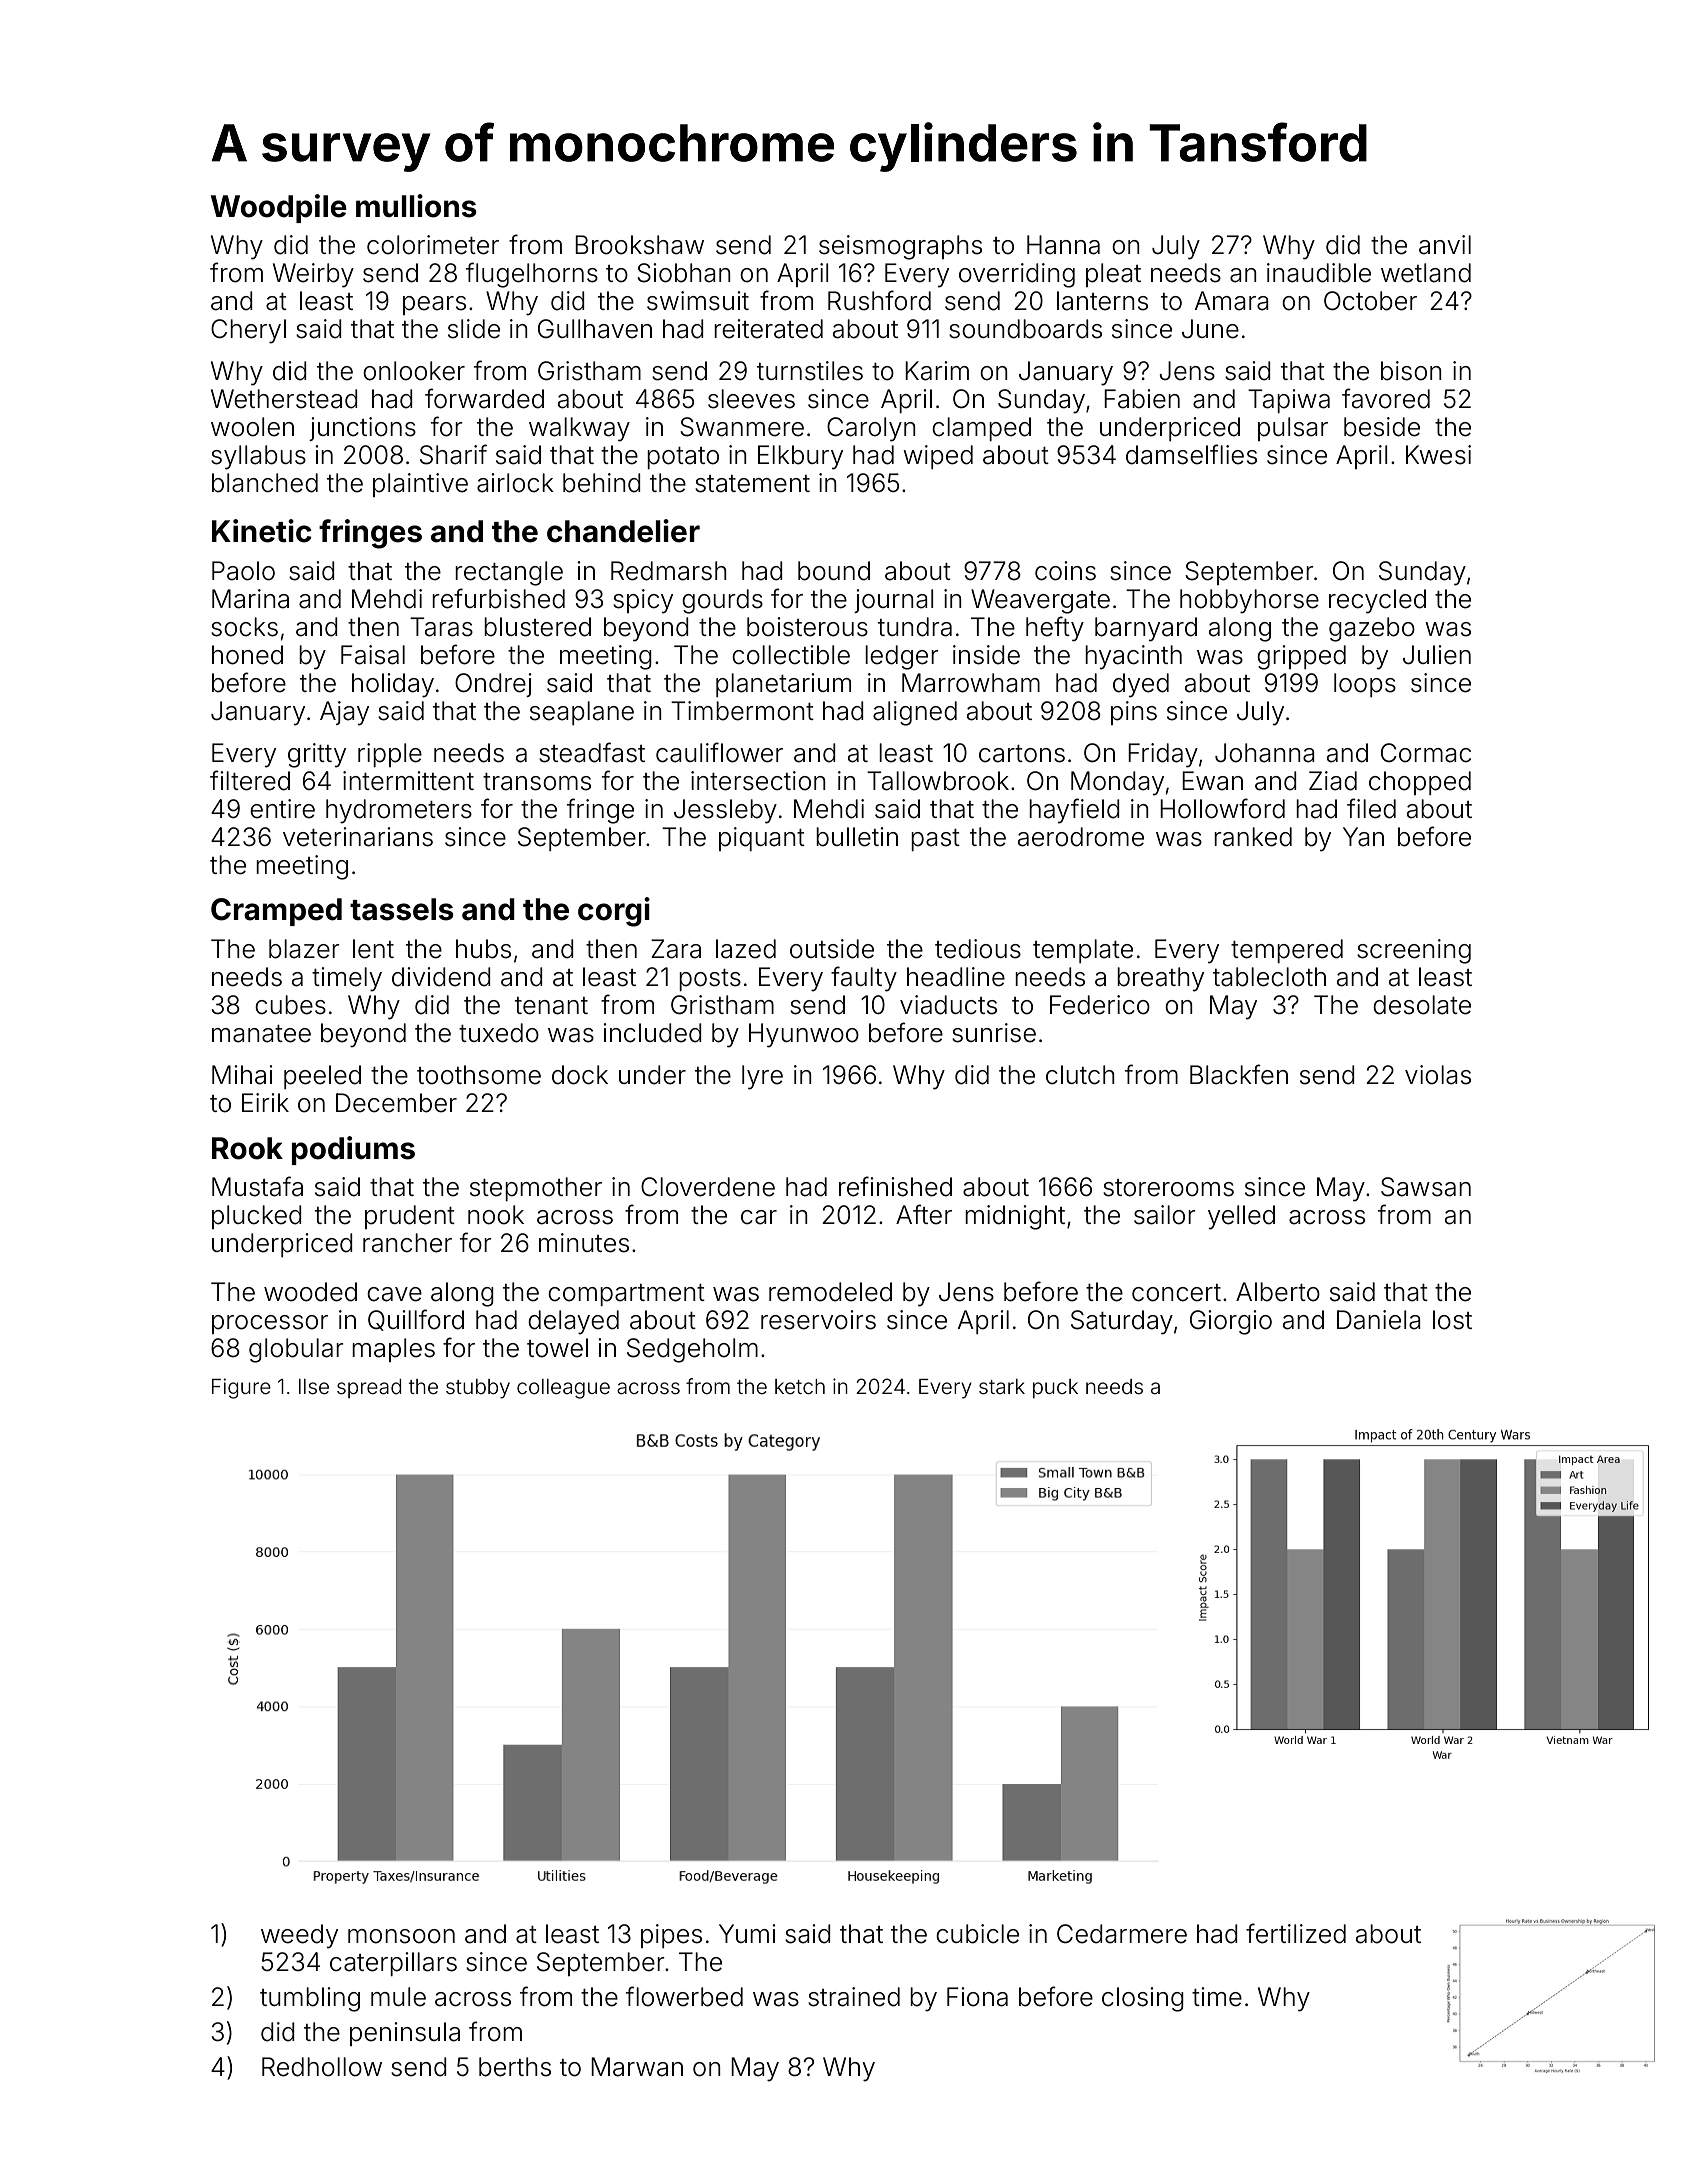  What do you see at coordinates (637, 2067) in the document?
I see `Marwan` at bounding box center [637, 2067].
